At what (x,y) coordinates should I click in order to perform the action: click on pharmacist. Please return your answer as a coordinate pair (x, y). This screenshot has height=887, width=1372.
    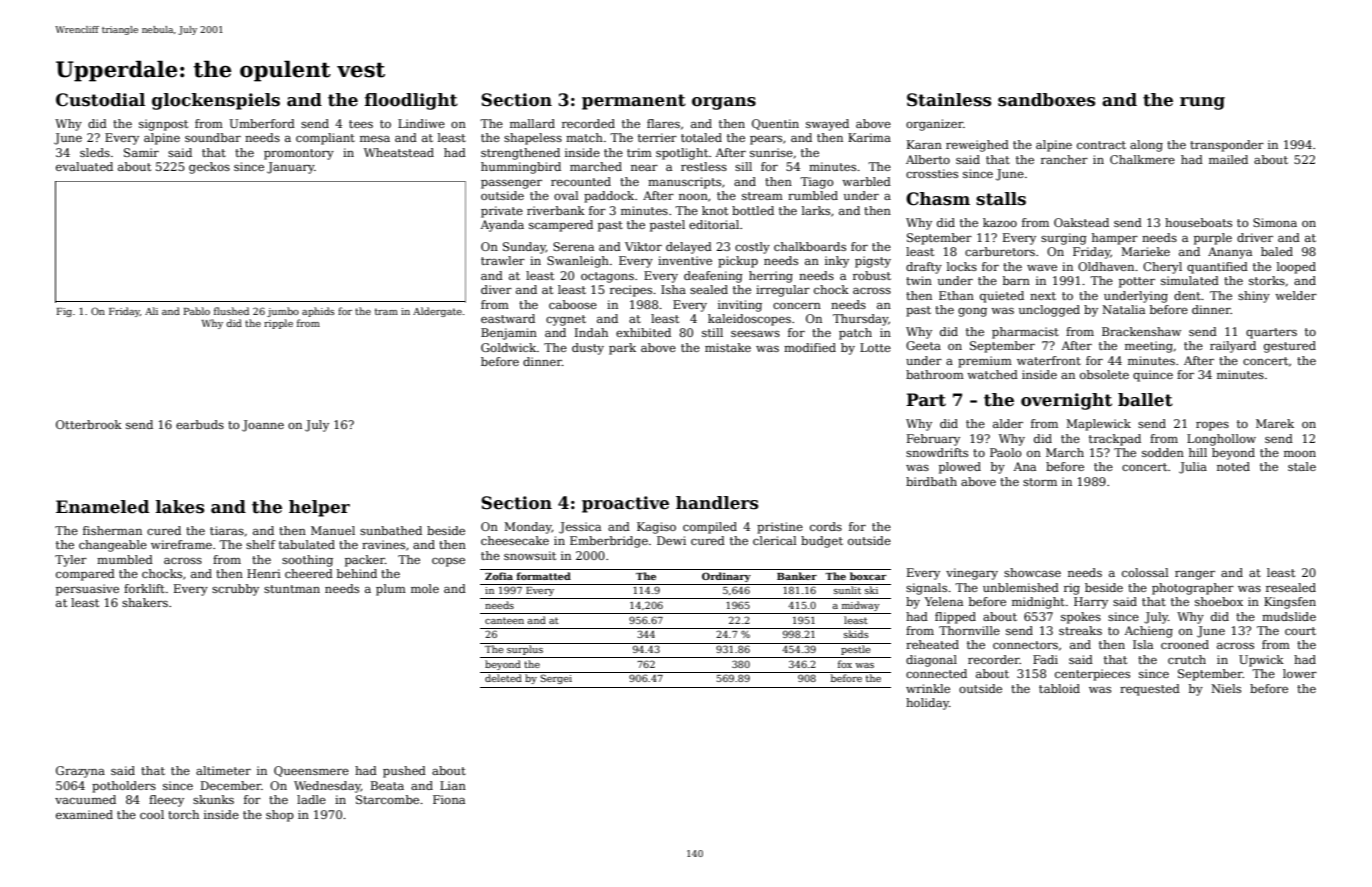
    Looking at the image, I should click on (1025, 333).
